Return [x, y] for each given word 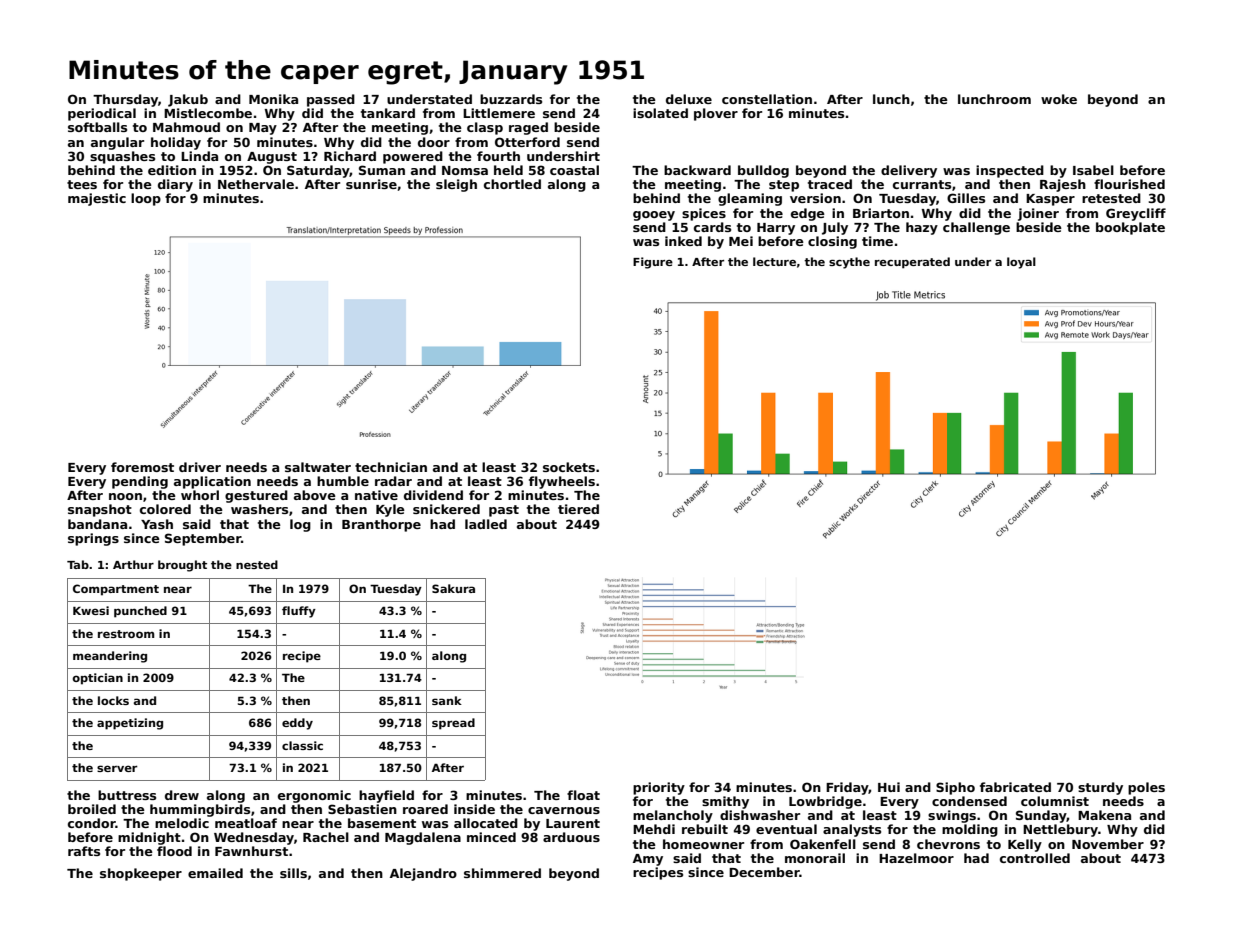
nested [257, 564]
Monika [273, 99]
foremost [142, 467]
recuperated [912, 263]
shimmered [502, 873]
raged [528, 128]
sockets [569, 467]
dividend [433, 495]
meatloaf [246, 823]
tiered [578, 509]
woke [1059, 99]
